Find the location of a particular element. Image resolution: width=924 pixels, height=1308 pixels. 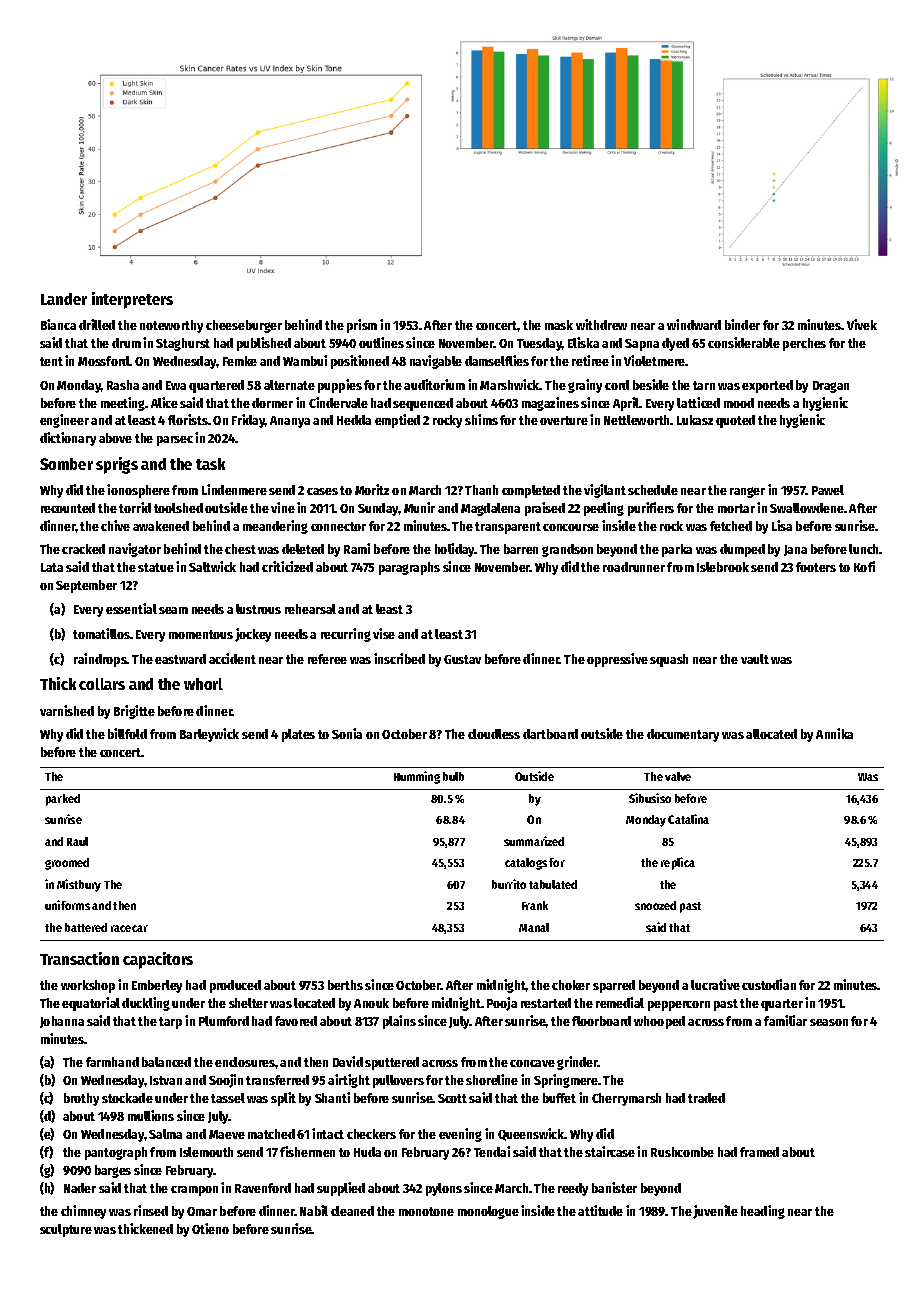

burrito is located at coordinates (509, 884).
